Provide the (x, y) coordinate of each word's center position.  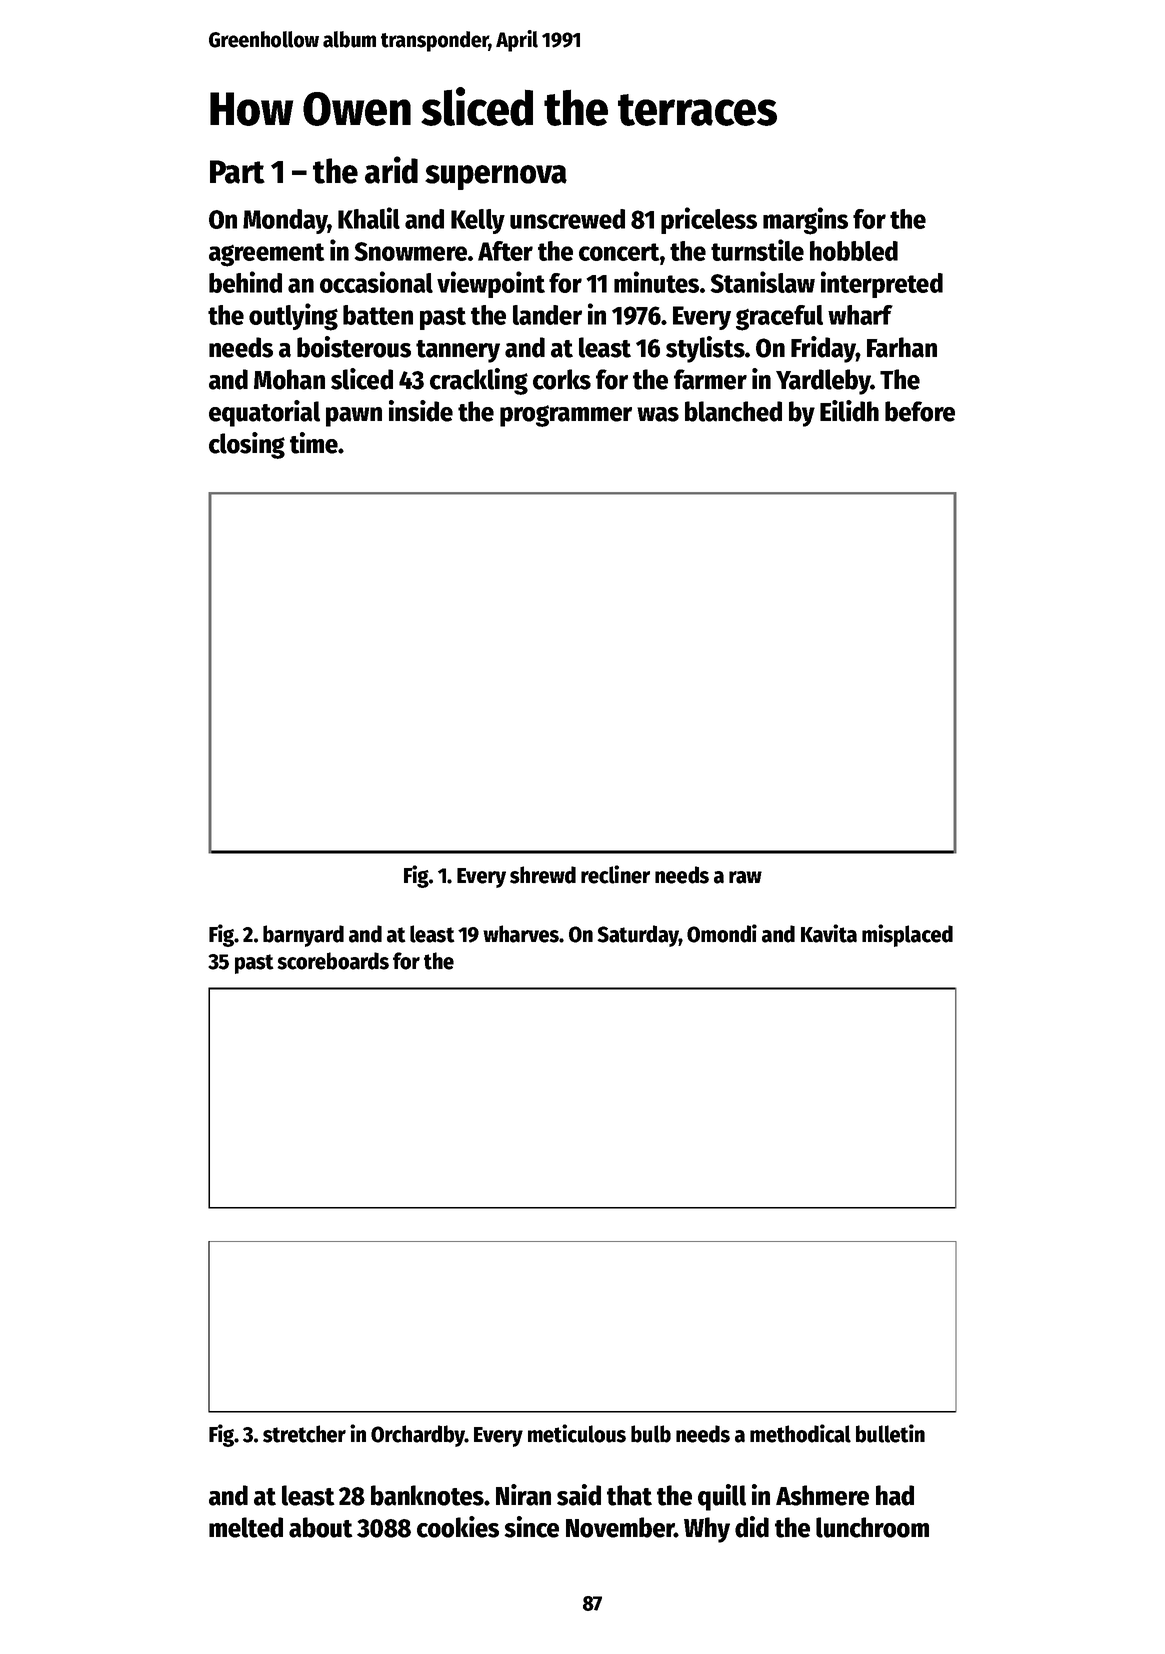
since (531, 1527)
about (321, 1527)
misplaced (907, 935)
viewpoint (491, 284)
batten (378, 315)
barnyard (303, 936)
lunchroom (872, 1527)
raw (745, 877)
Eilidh (849, 411)
